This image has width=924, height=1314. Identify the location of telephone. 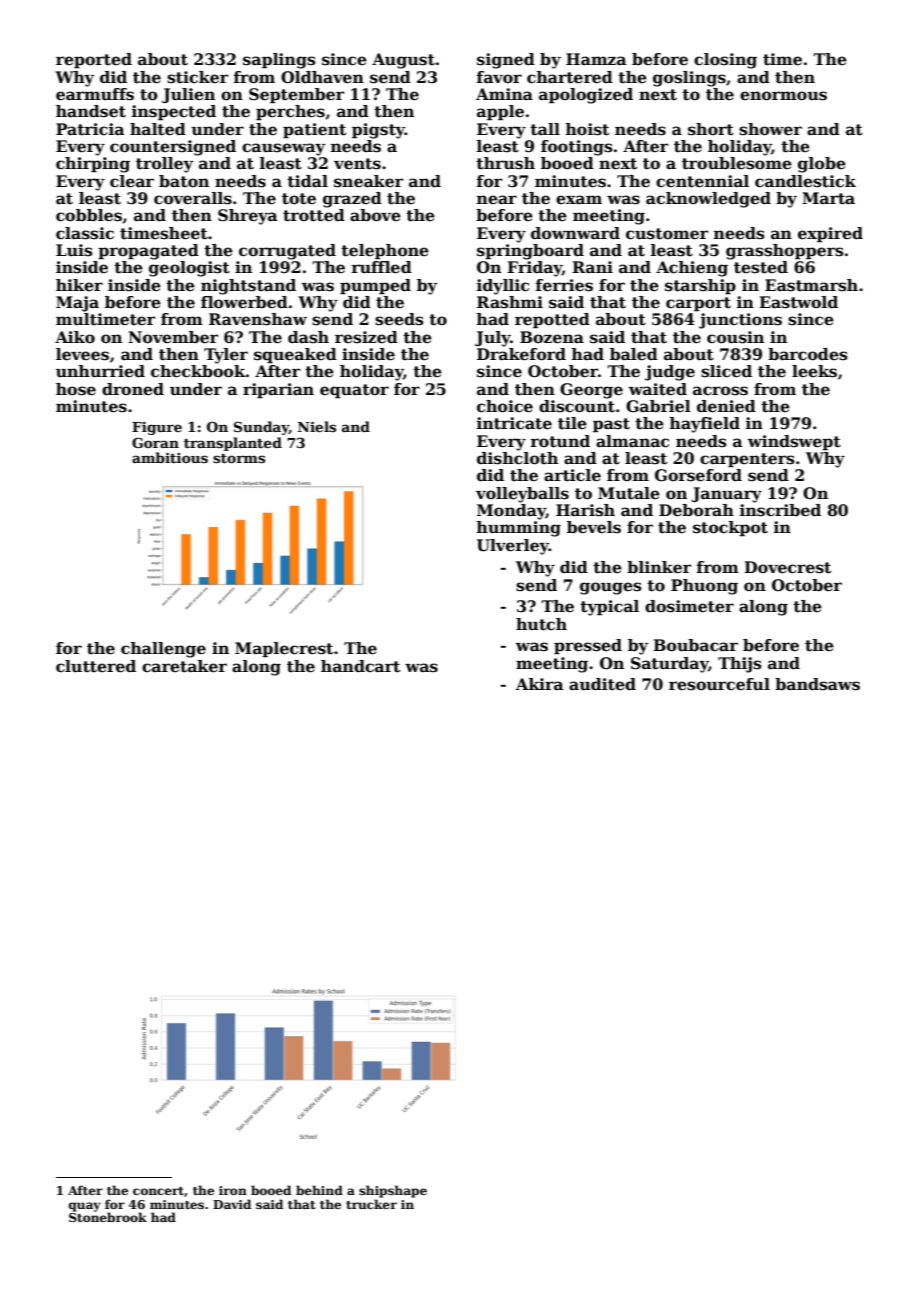
(385, 251).
